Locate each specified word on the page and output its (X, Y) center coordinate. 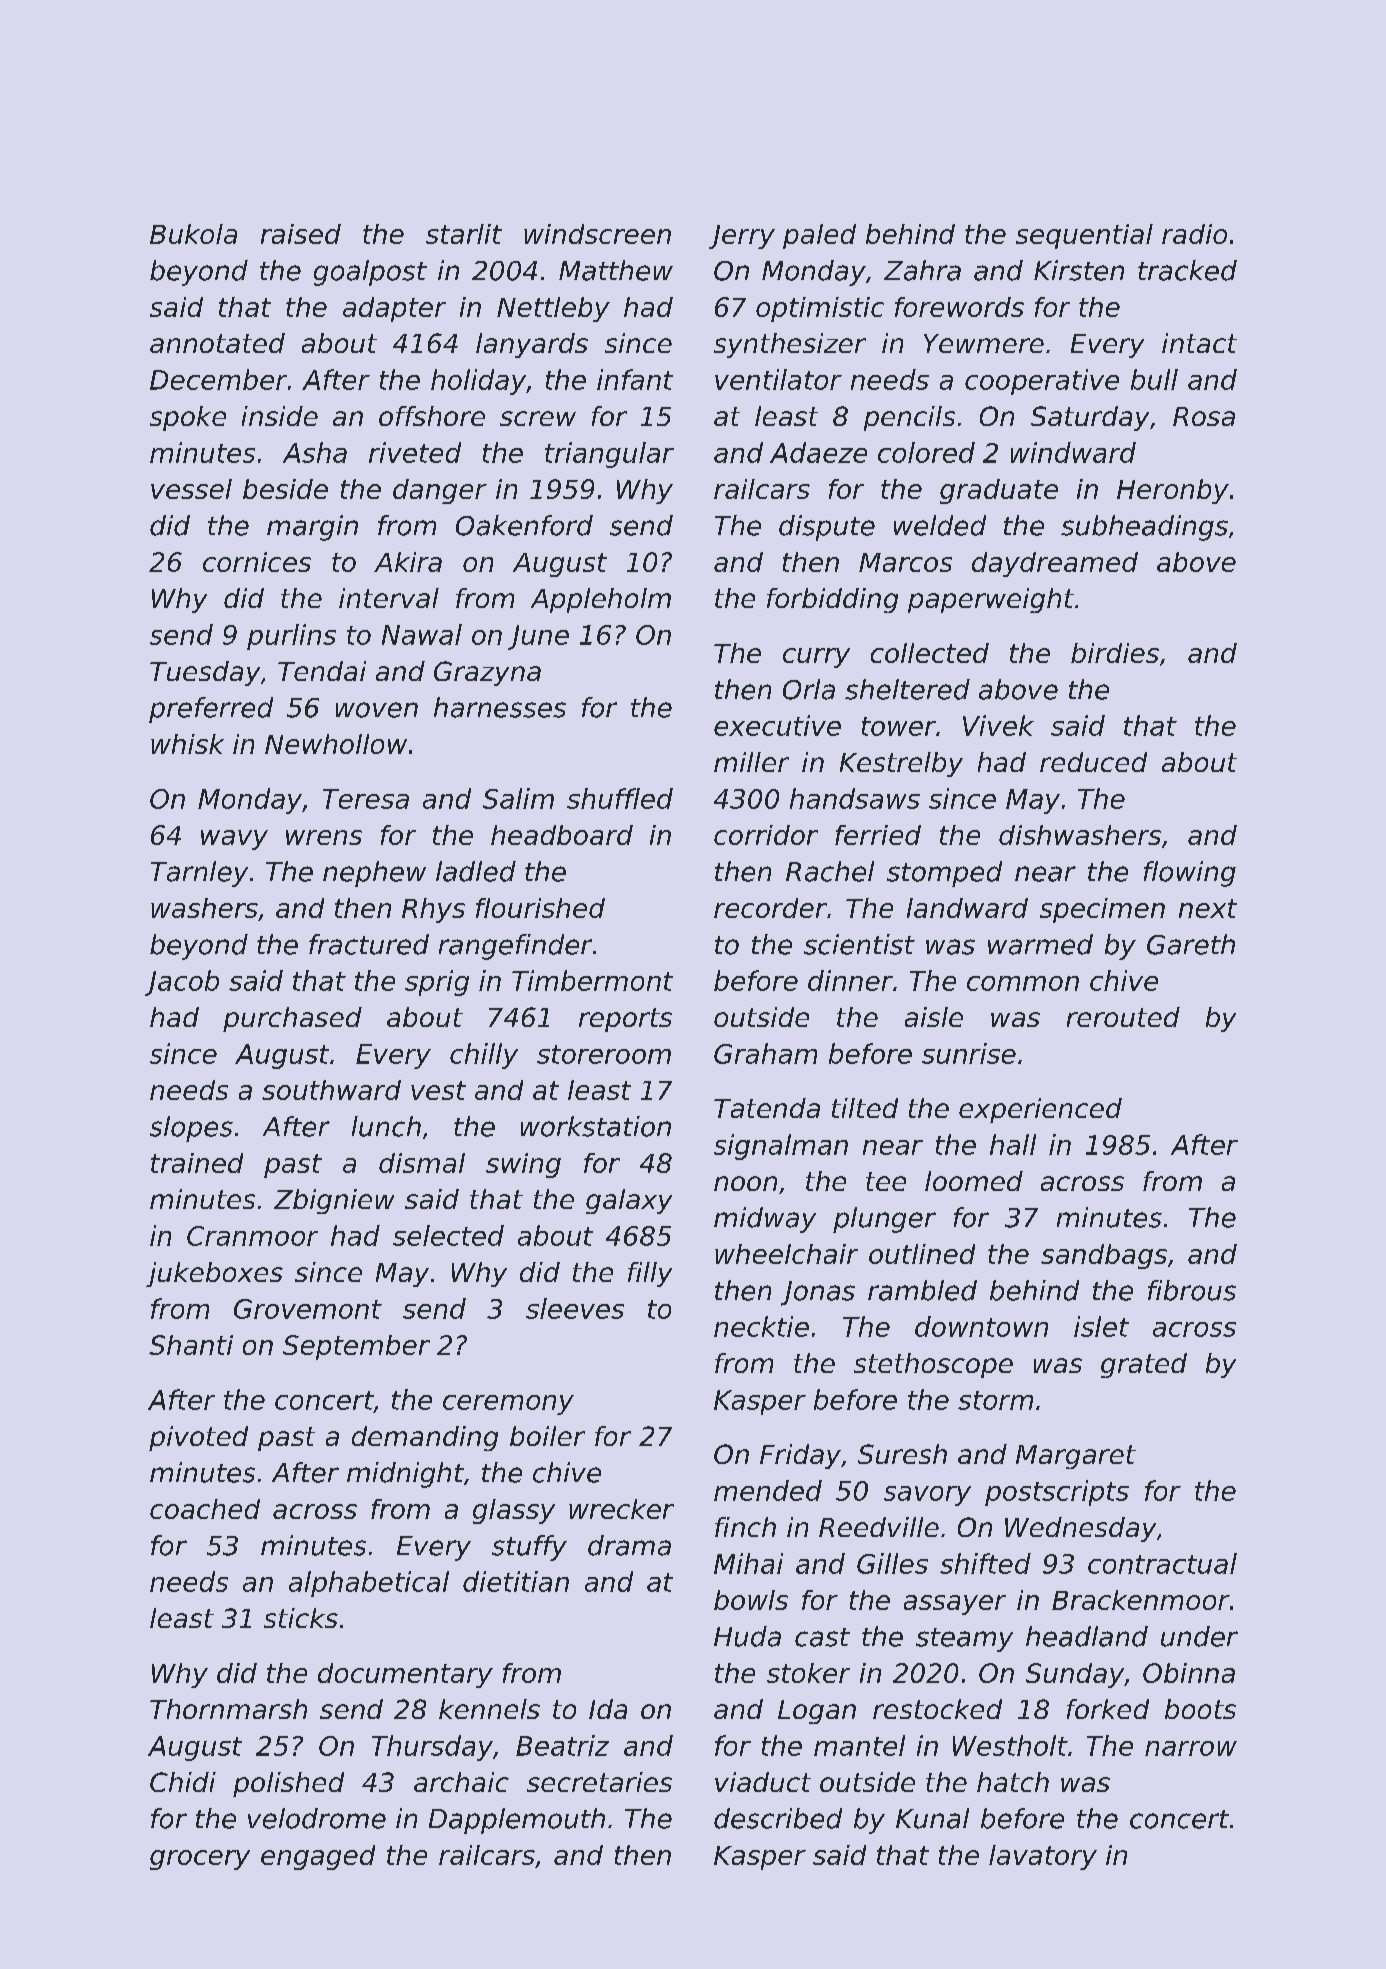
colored (926, 452)
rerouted (1123, 1017)
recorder (770, 908)
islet (1101, 1326)
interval (389, 598)
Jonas (818, 1293)
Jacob (182, 983)
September (356, 1347)
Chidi (183, 1782)
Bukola (193, 234)
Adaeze (818, 452)
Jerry (742, 237)
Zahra (922, 270)
